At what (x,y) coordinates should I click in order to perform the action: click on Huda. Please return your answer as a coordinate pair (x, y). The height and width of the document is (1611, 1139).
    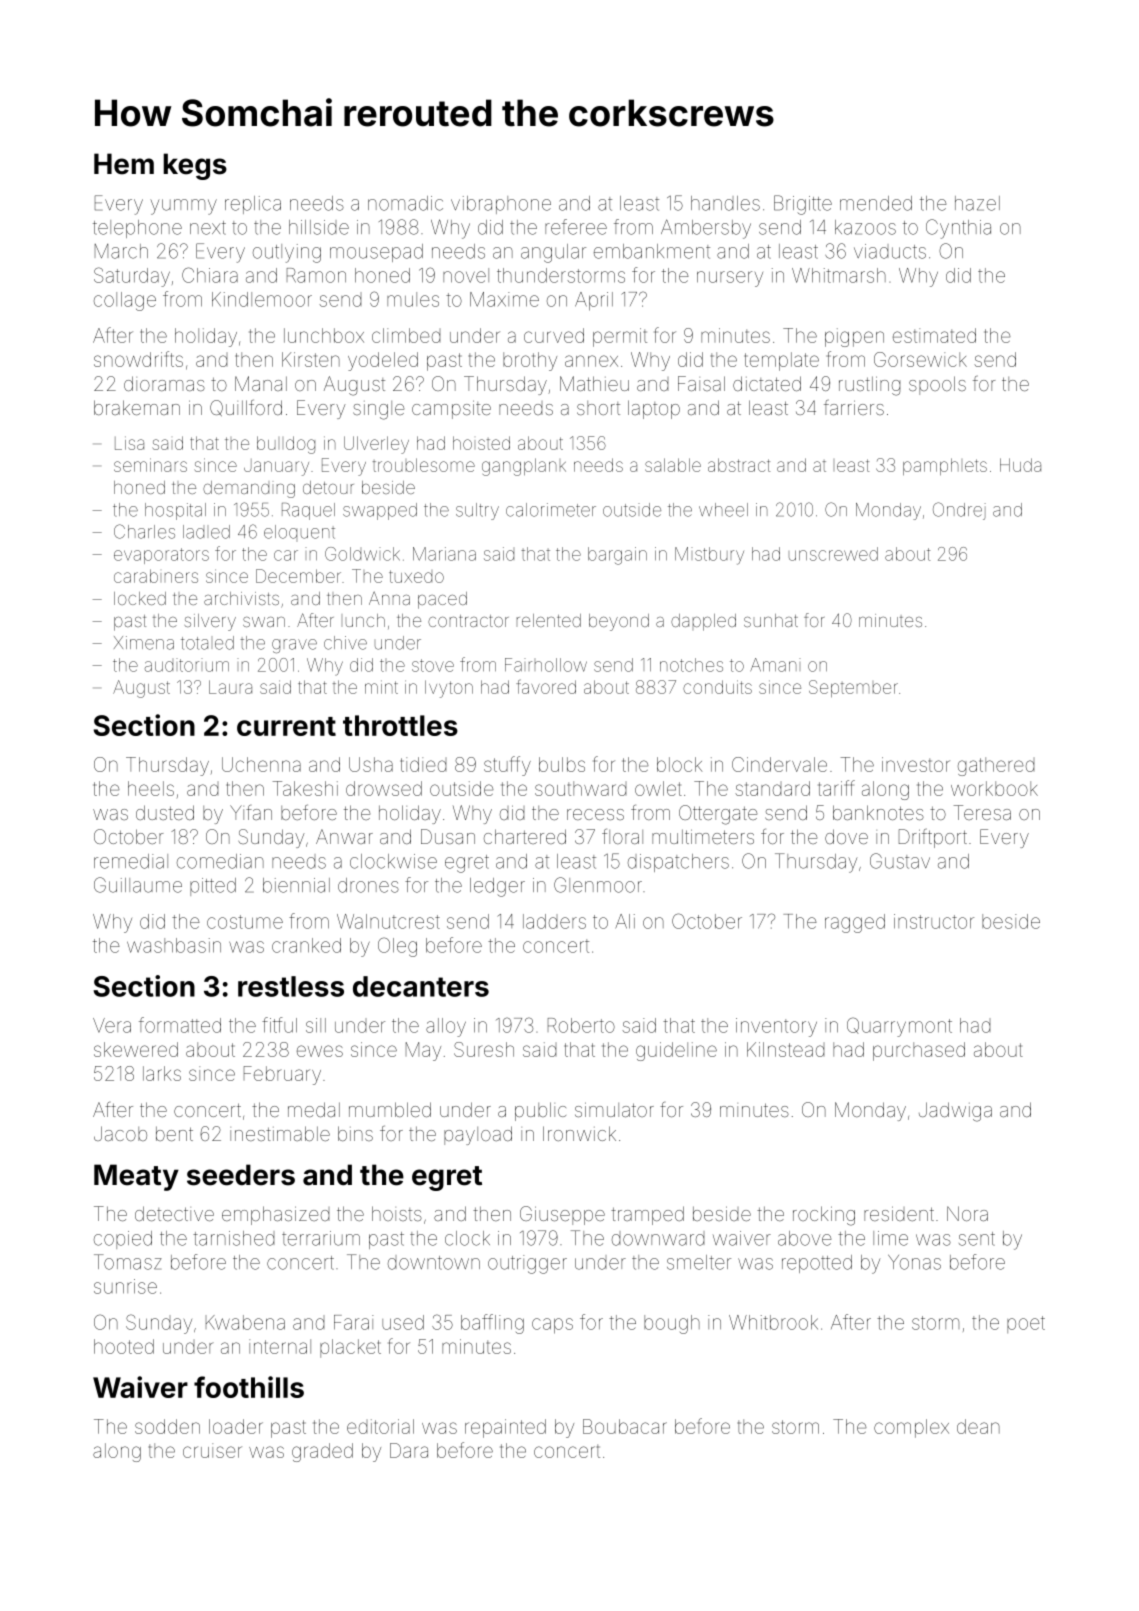
    Looking at the image, I should click on (1020, 465).
